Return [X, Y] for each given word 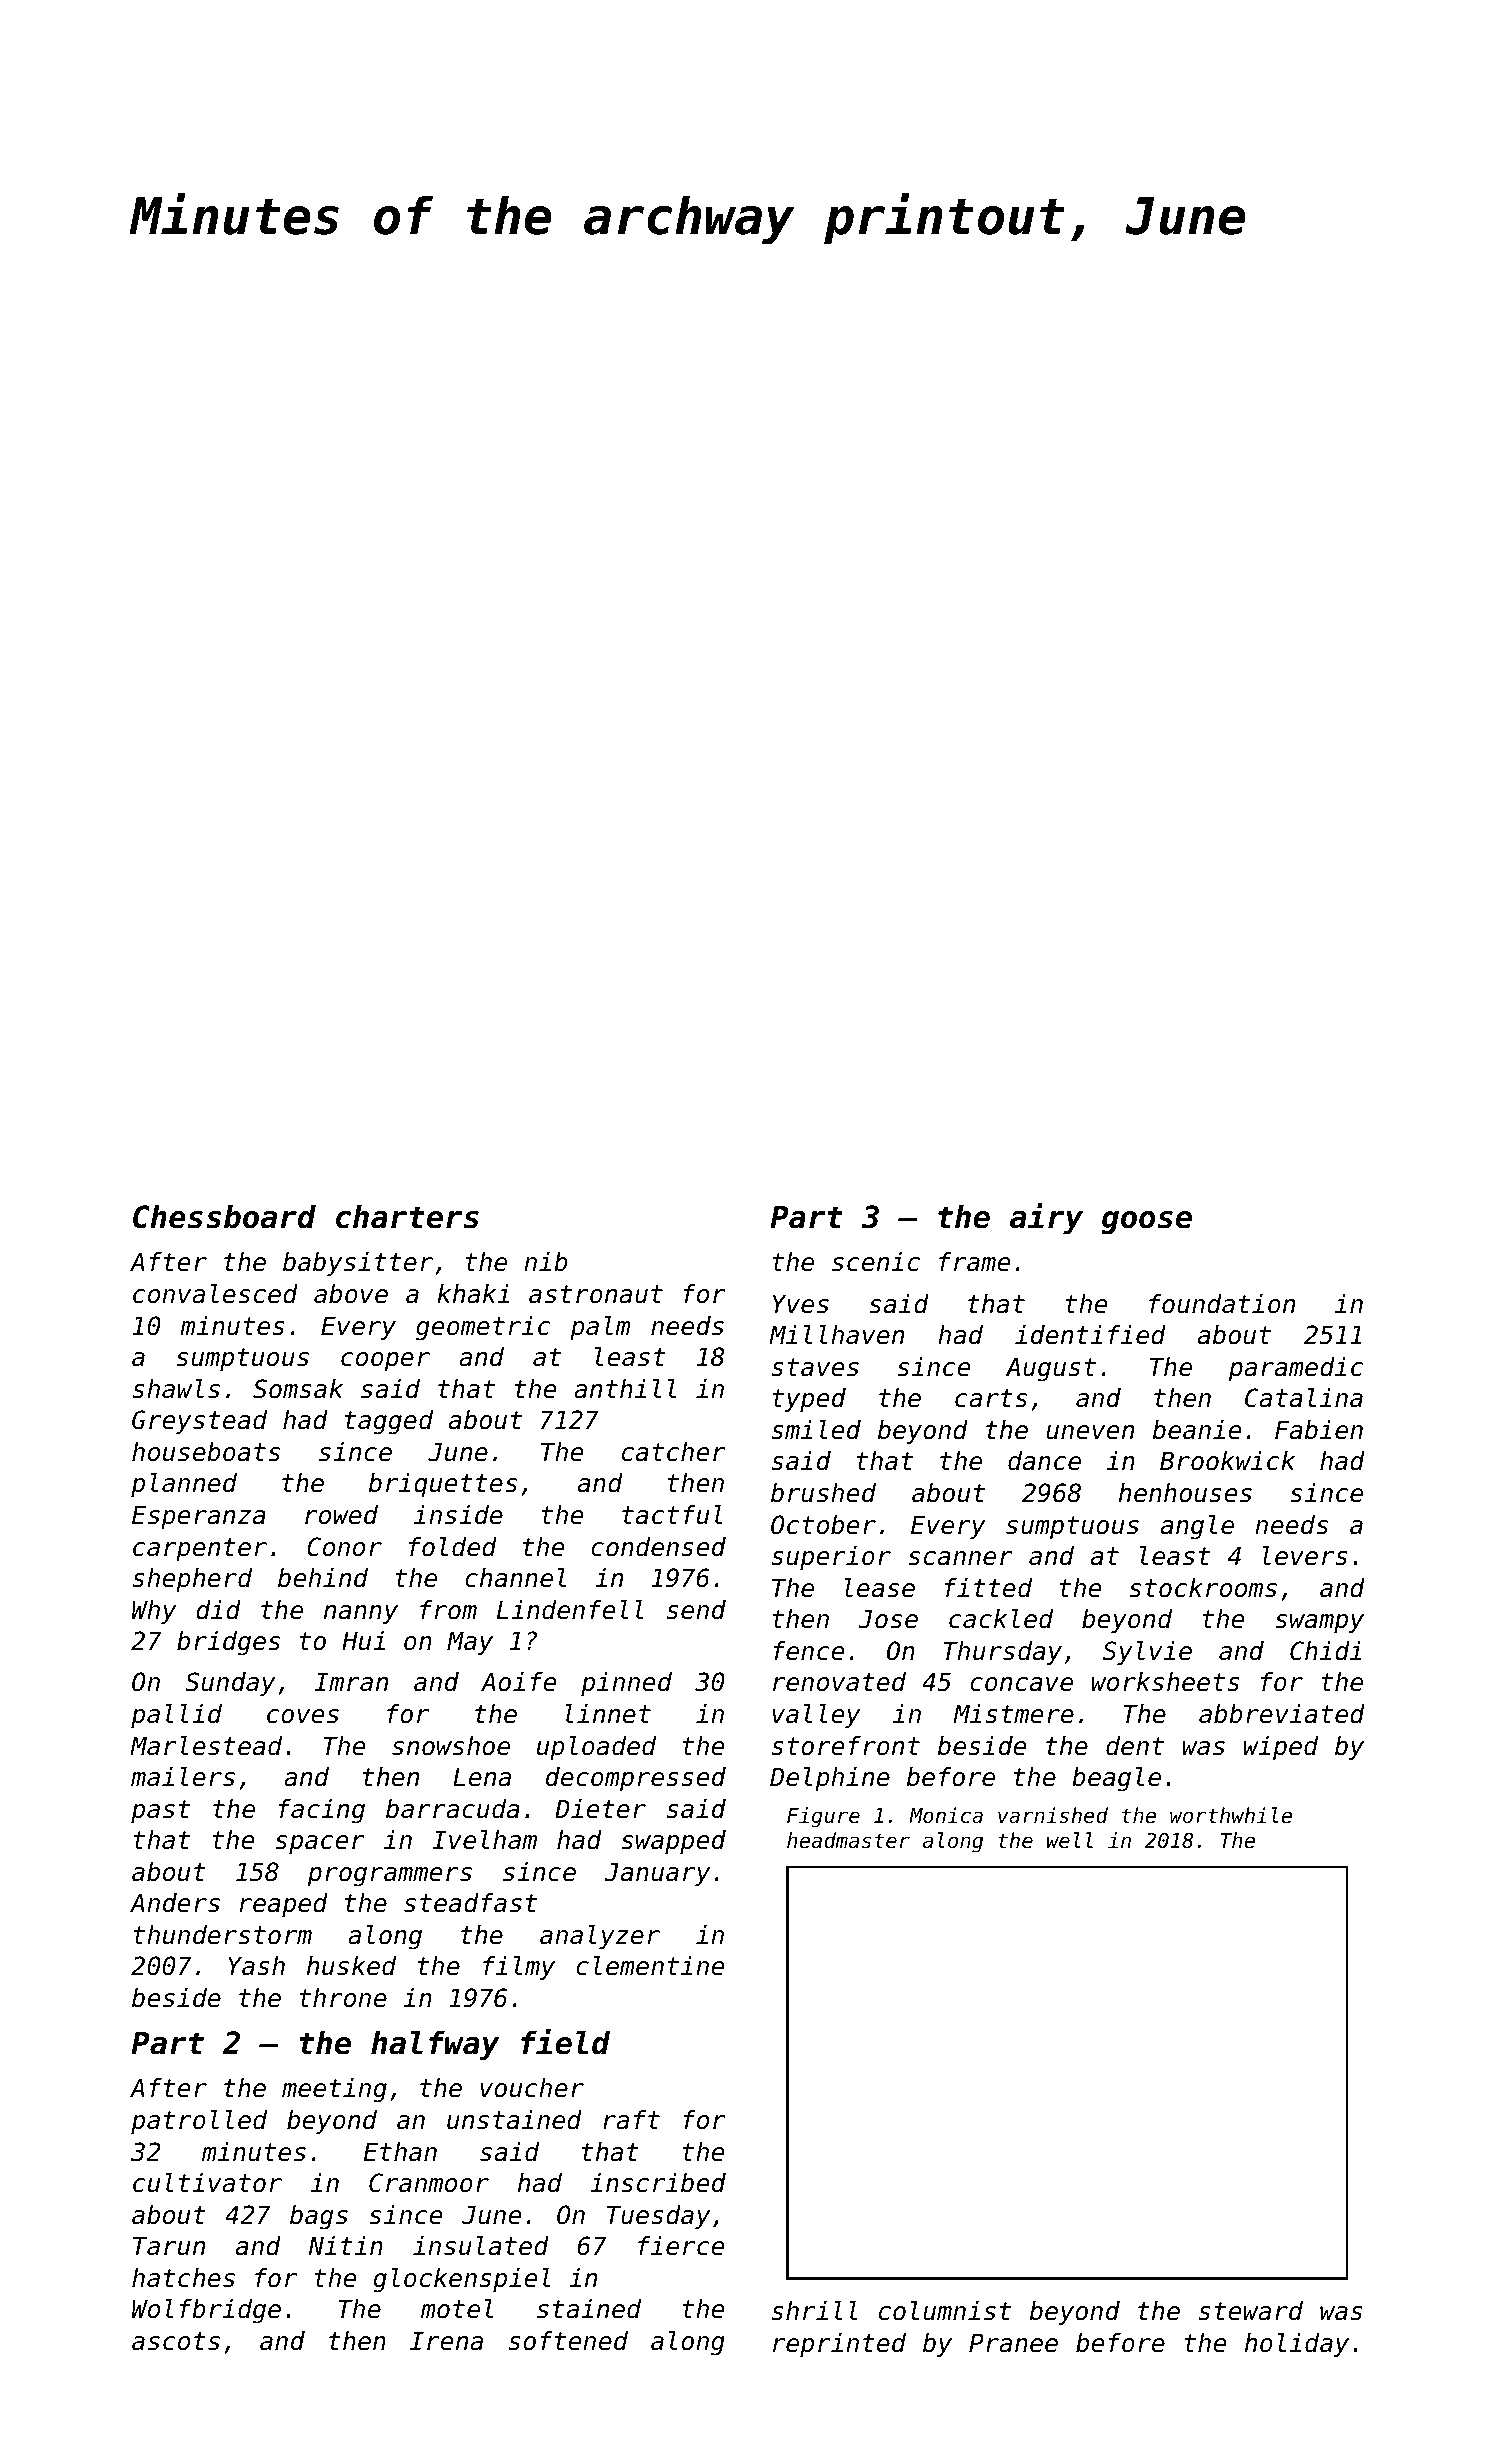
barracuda [453, 1809]
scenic [876, 1262]
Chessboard [224, 1217]
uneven [1090, 1432]
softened [568, 2341]
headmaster [848, 1840]
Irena [446, 2341]
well [1070, 1840]
